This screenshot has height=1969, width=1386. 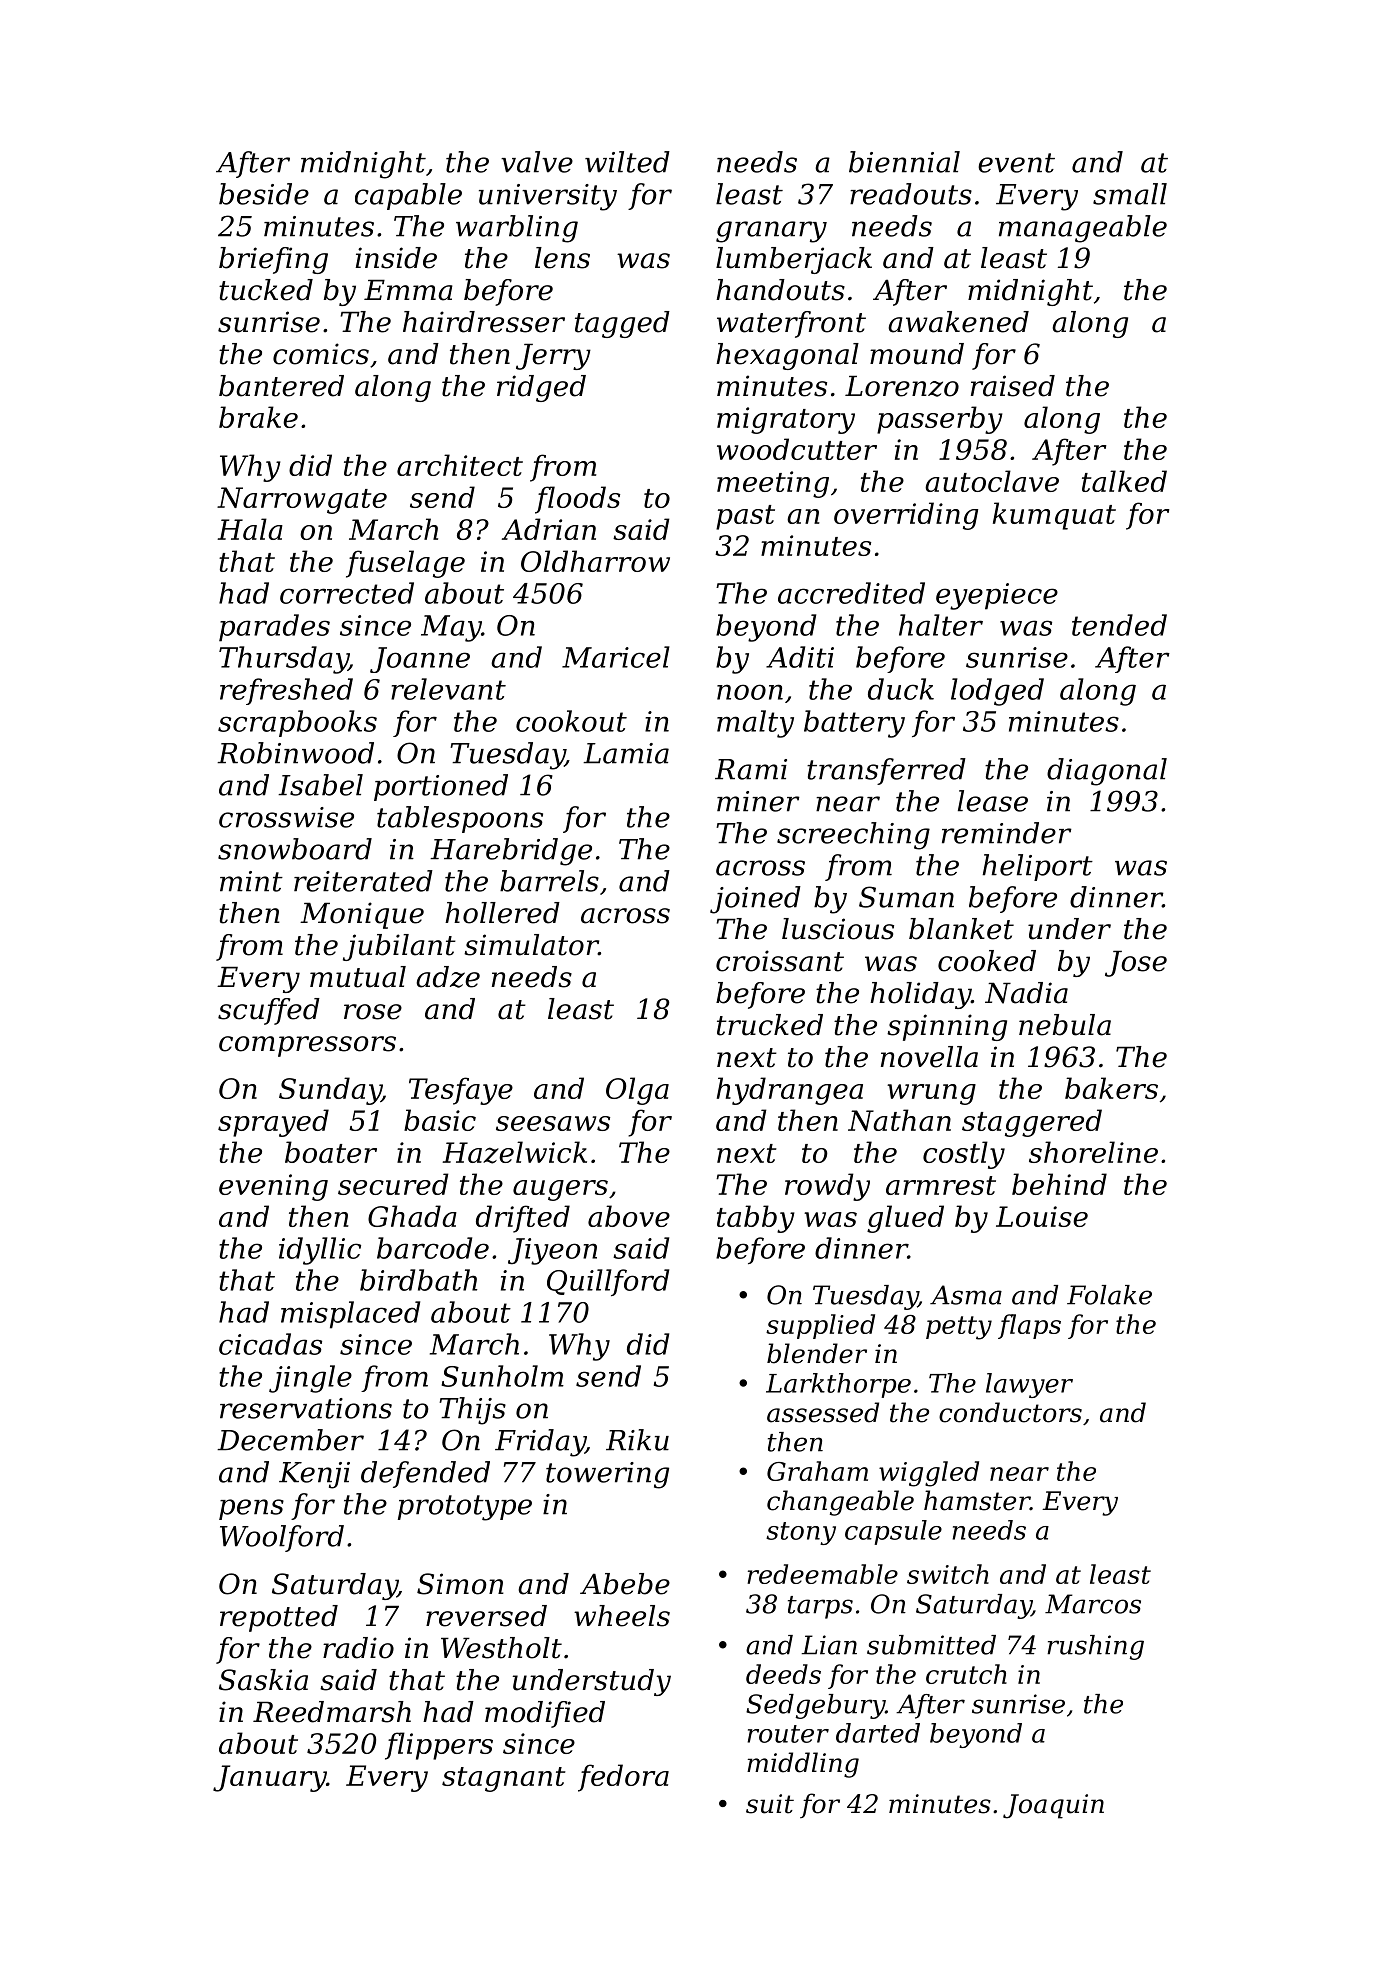 What do you see at coordinates (595, 561) in the screenshot?
I see `Oldharrow` at bounding box center [595, 561].
